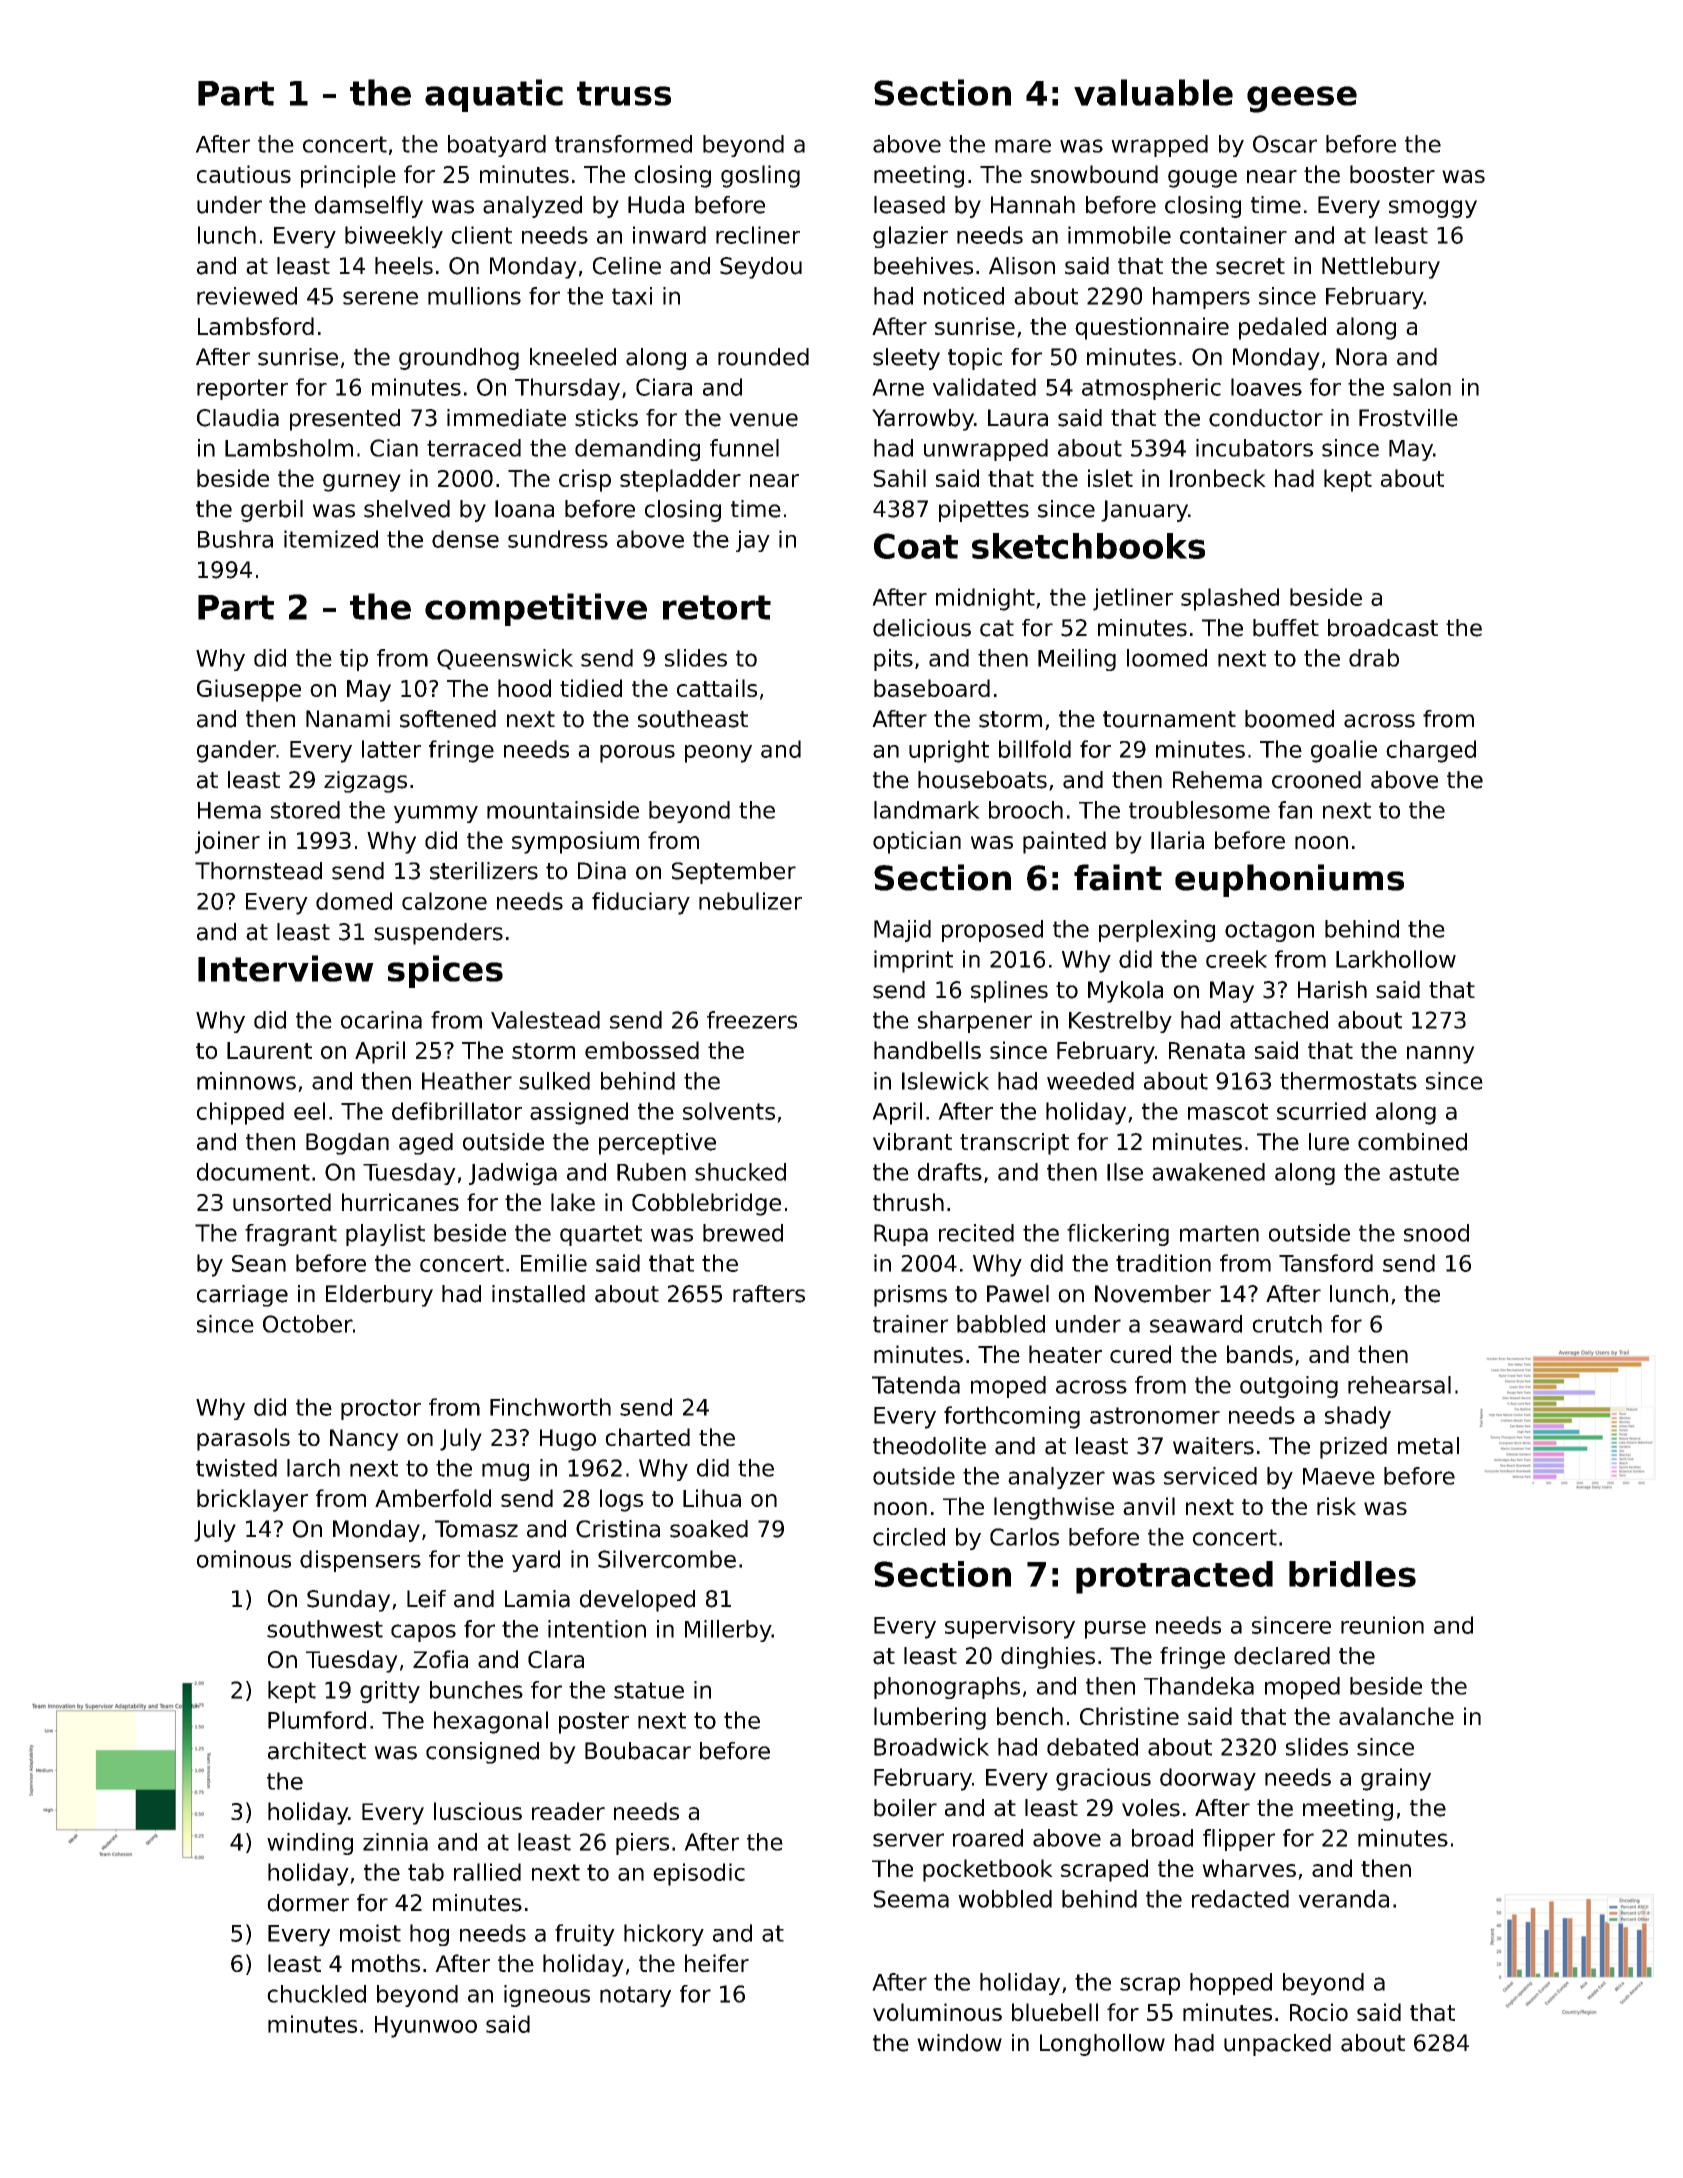 The width and height of the image is (1683, 2178). Describe the element at coordinates (426, 2027) in the image. I see `Hyunwoo` at that location.
